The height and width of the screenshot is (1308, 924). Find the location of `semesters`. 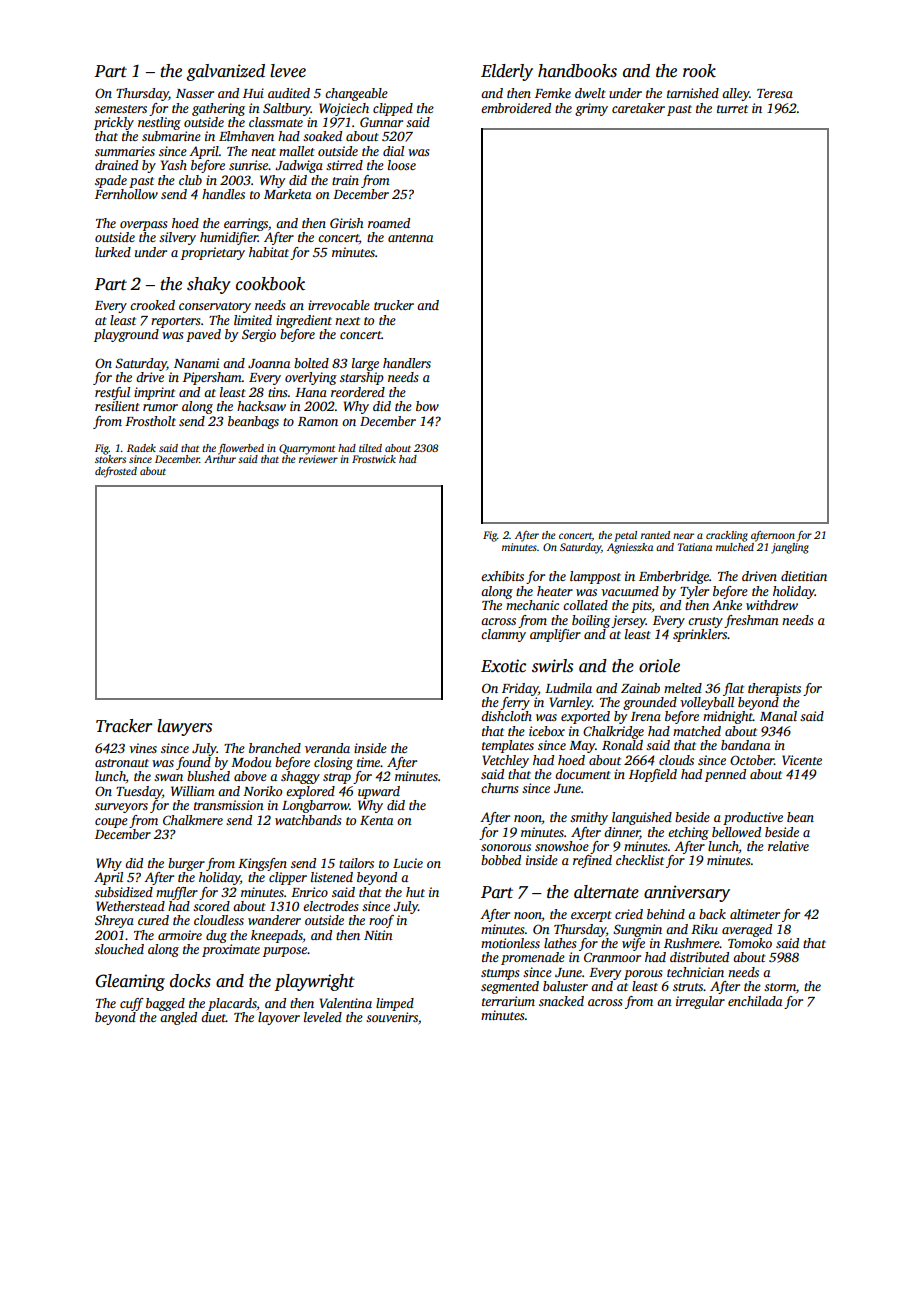

semesters is located at coordinates (121, 109).
